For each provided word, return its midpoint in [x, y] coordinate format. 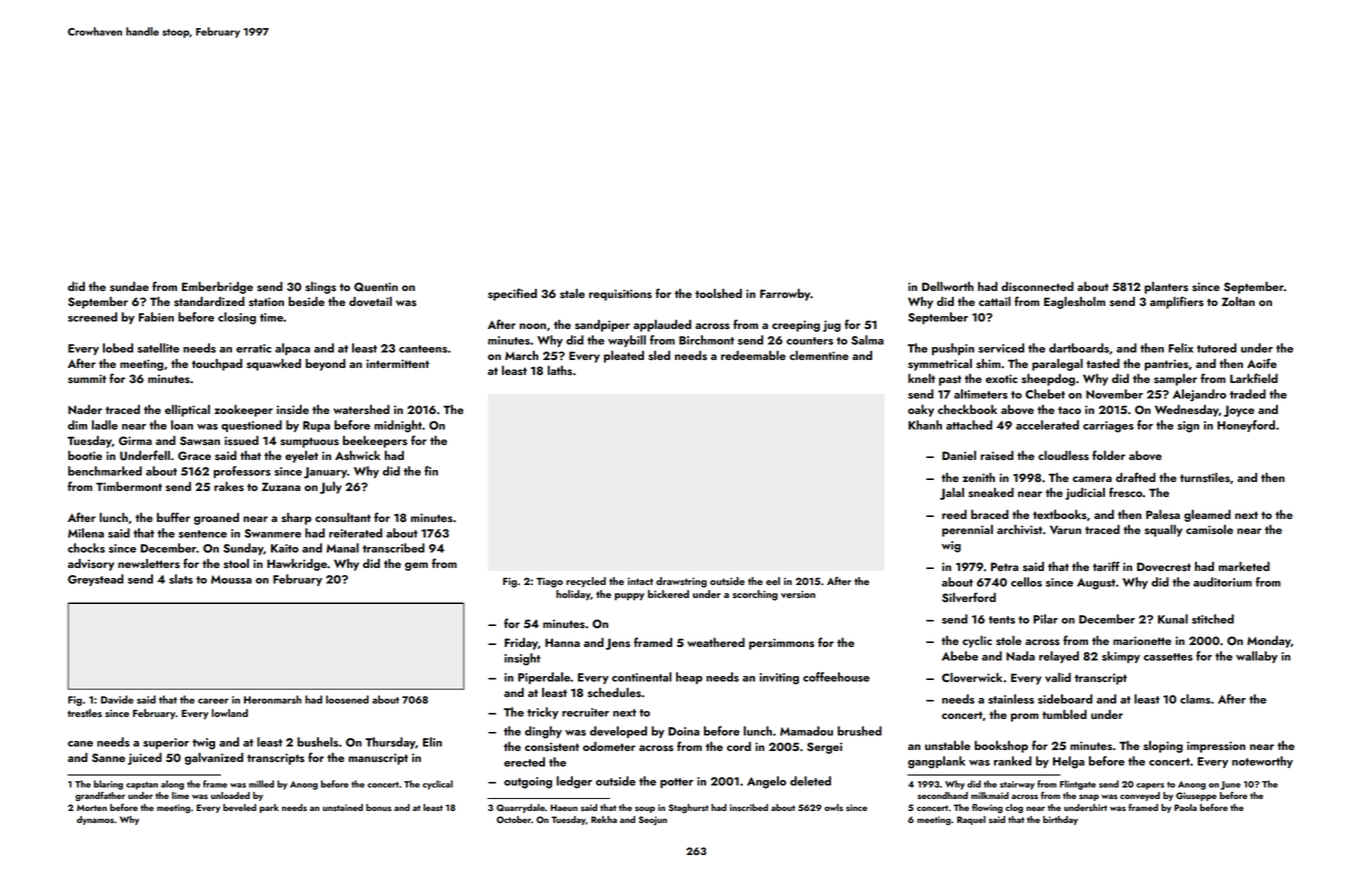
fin [431, 471]
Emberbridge [217, 288]
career [213, 701]
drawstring [681, 582]
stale [572, 294]
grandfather [100, 796]
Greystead [96, 580]
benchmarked [105, 471]
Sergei [824, 748]
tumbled [1064, 714]
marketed [1244, 566]
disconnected [1037, 287]
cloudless [1063, 456]
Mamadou [806, 731]
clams [1195, 699]
